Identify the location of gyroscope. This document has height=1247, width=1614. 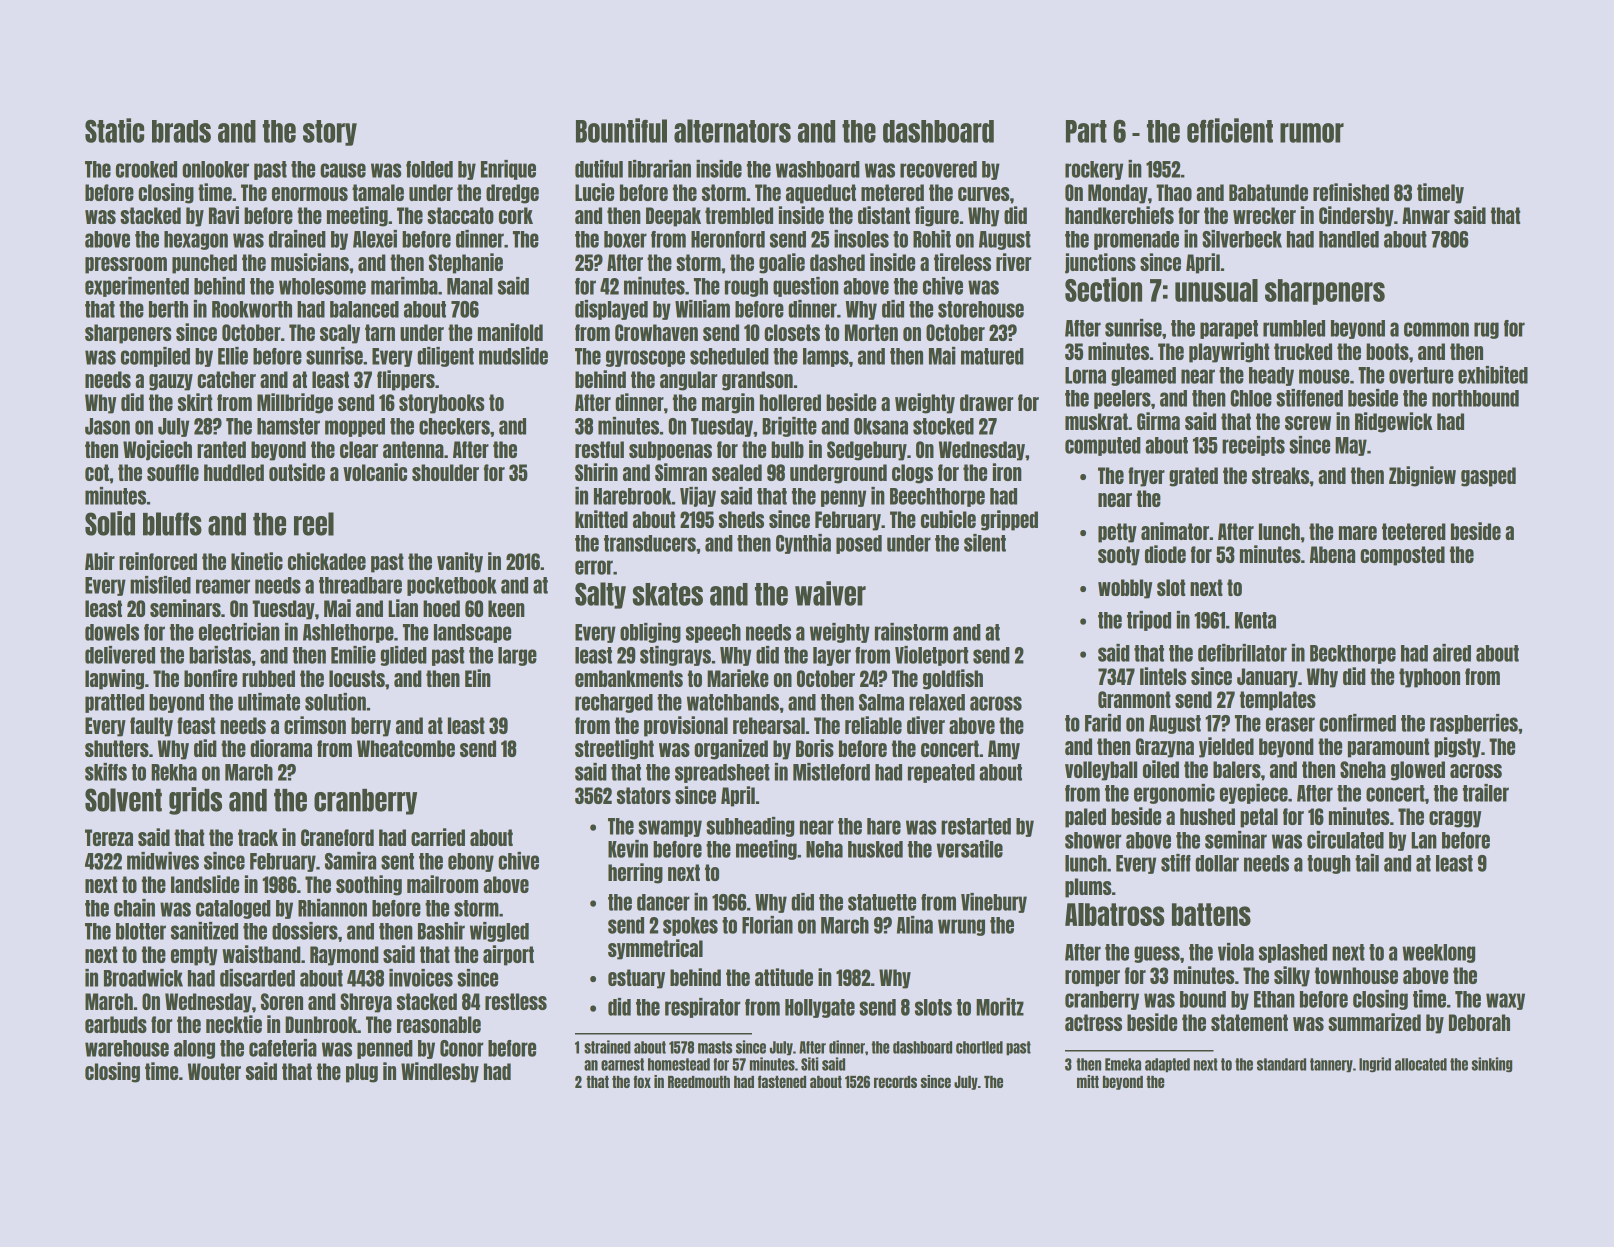
(645, 358).
